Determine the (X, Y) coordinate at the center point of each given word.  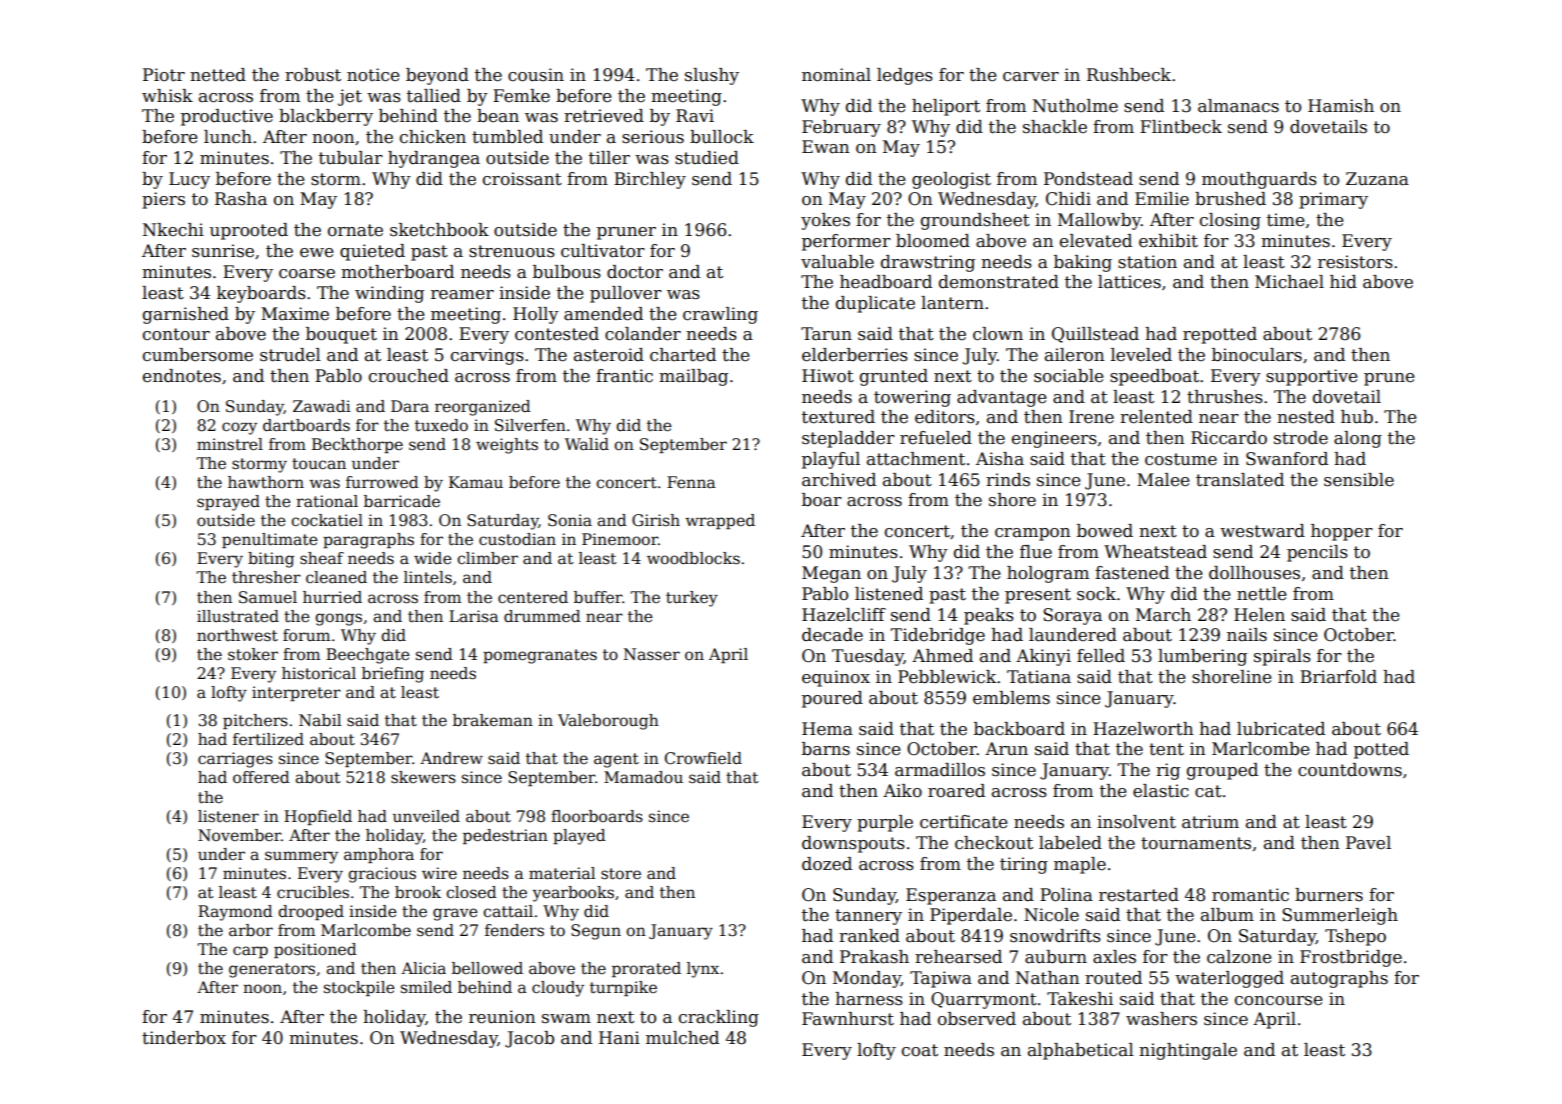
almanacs (1238, 106)
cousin (536, 75)
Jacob (529, 1039)
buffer (598, 597)
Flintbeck (1181, 127)
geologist (951, 180)
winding (389, 294)
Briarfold (1338, 677)
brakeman (493, 720)
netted (218, 75)
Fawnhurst (848, 1019)
